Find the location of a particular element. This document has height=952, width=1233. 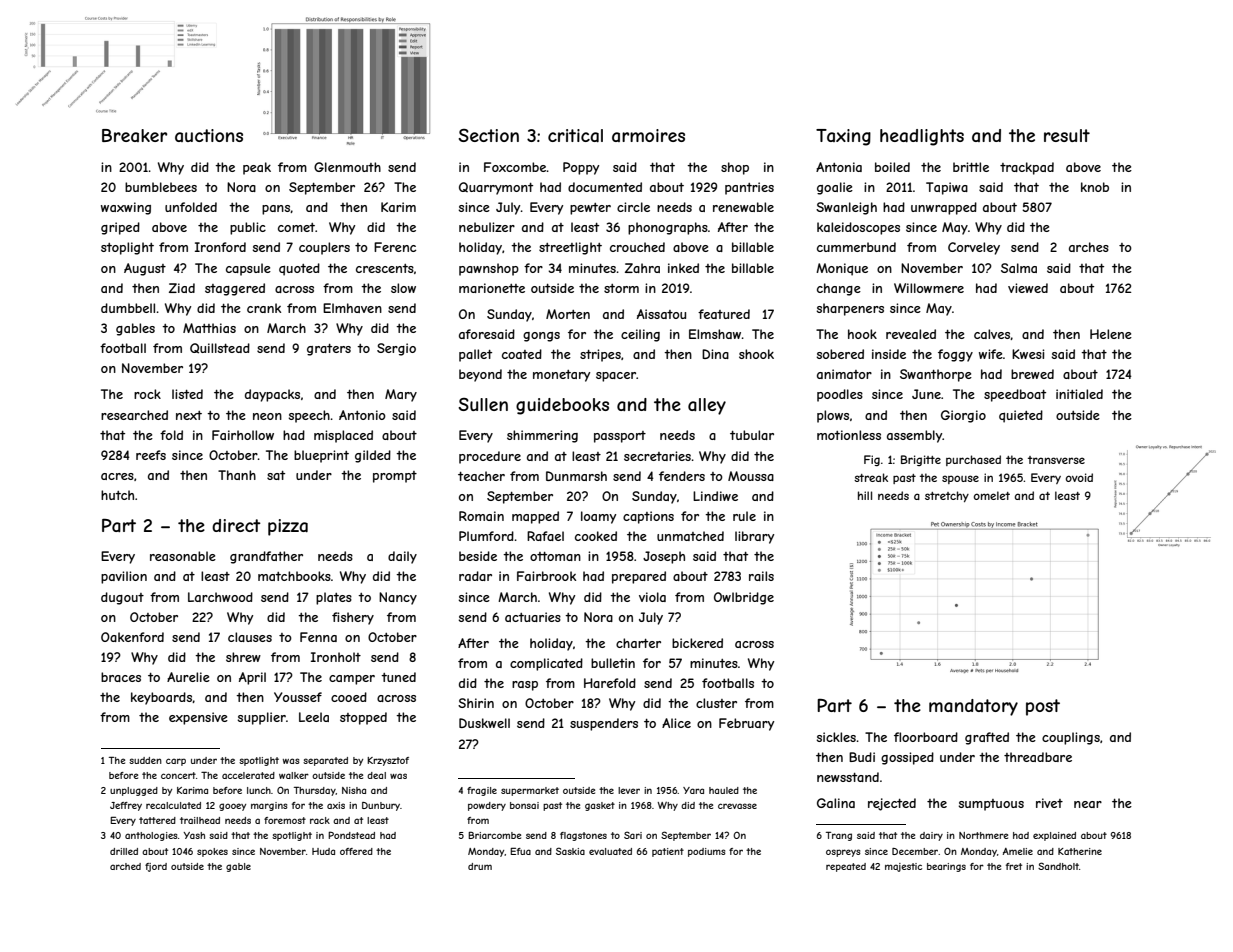

Jeffrey is located at coordinates (126, 806).
